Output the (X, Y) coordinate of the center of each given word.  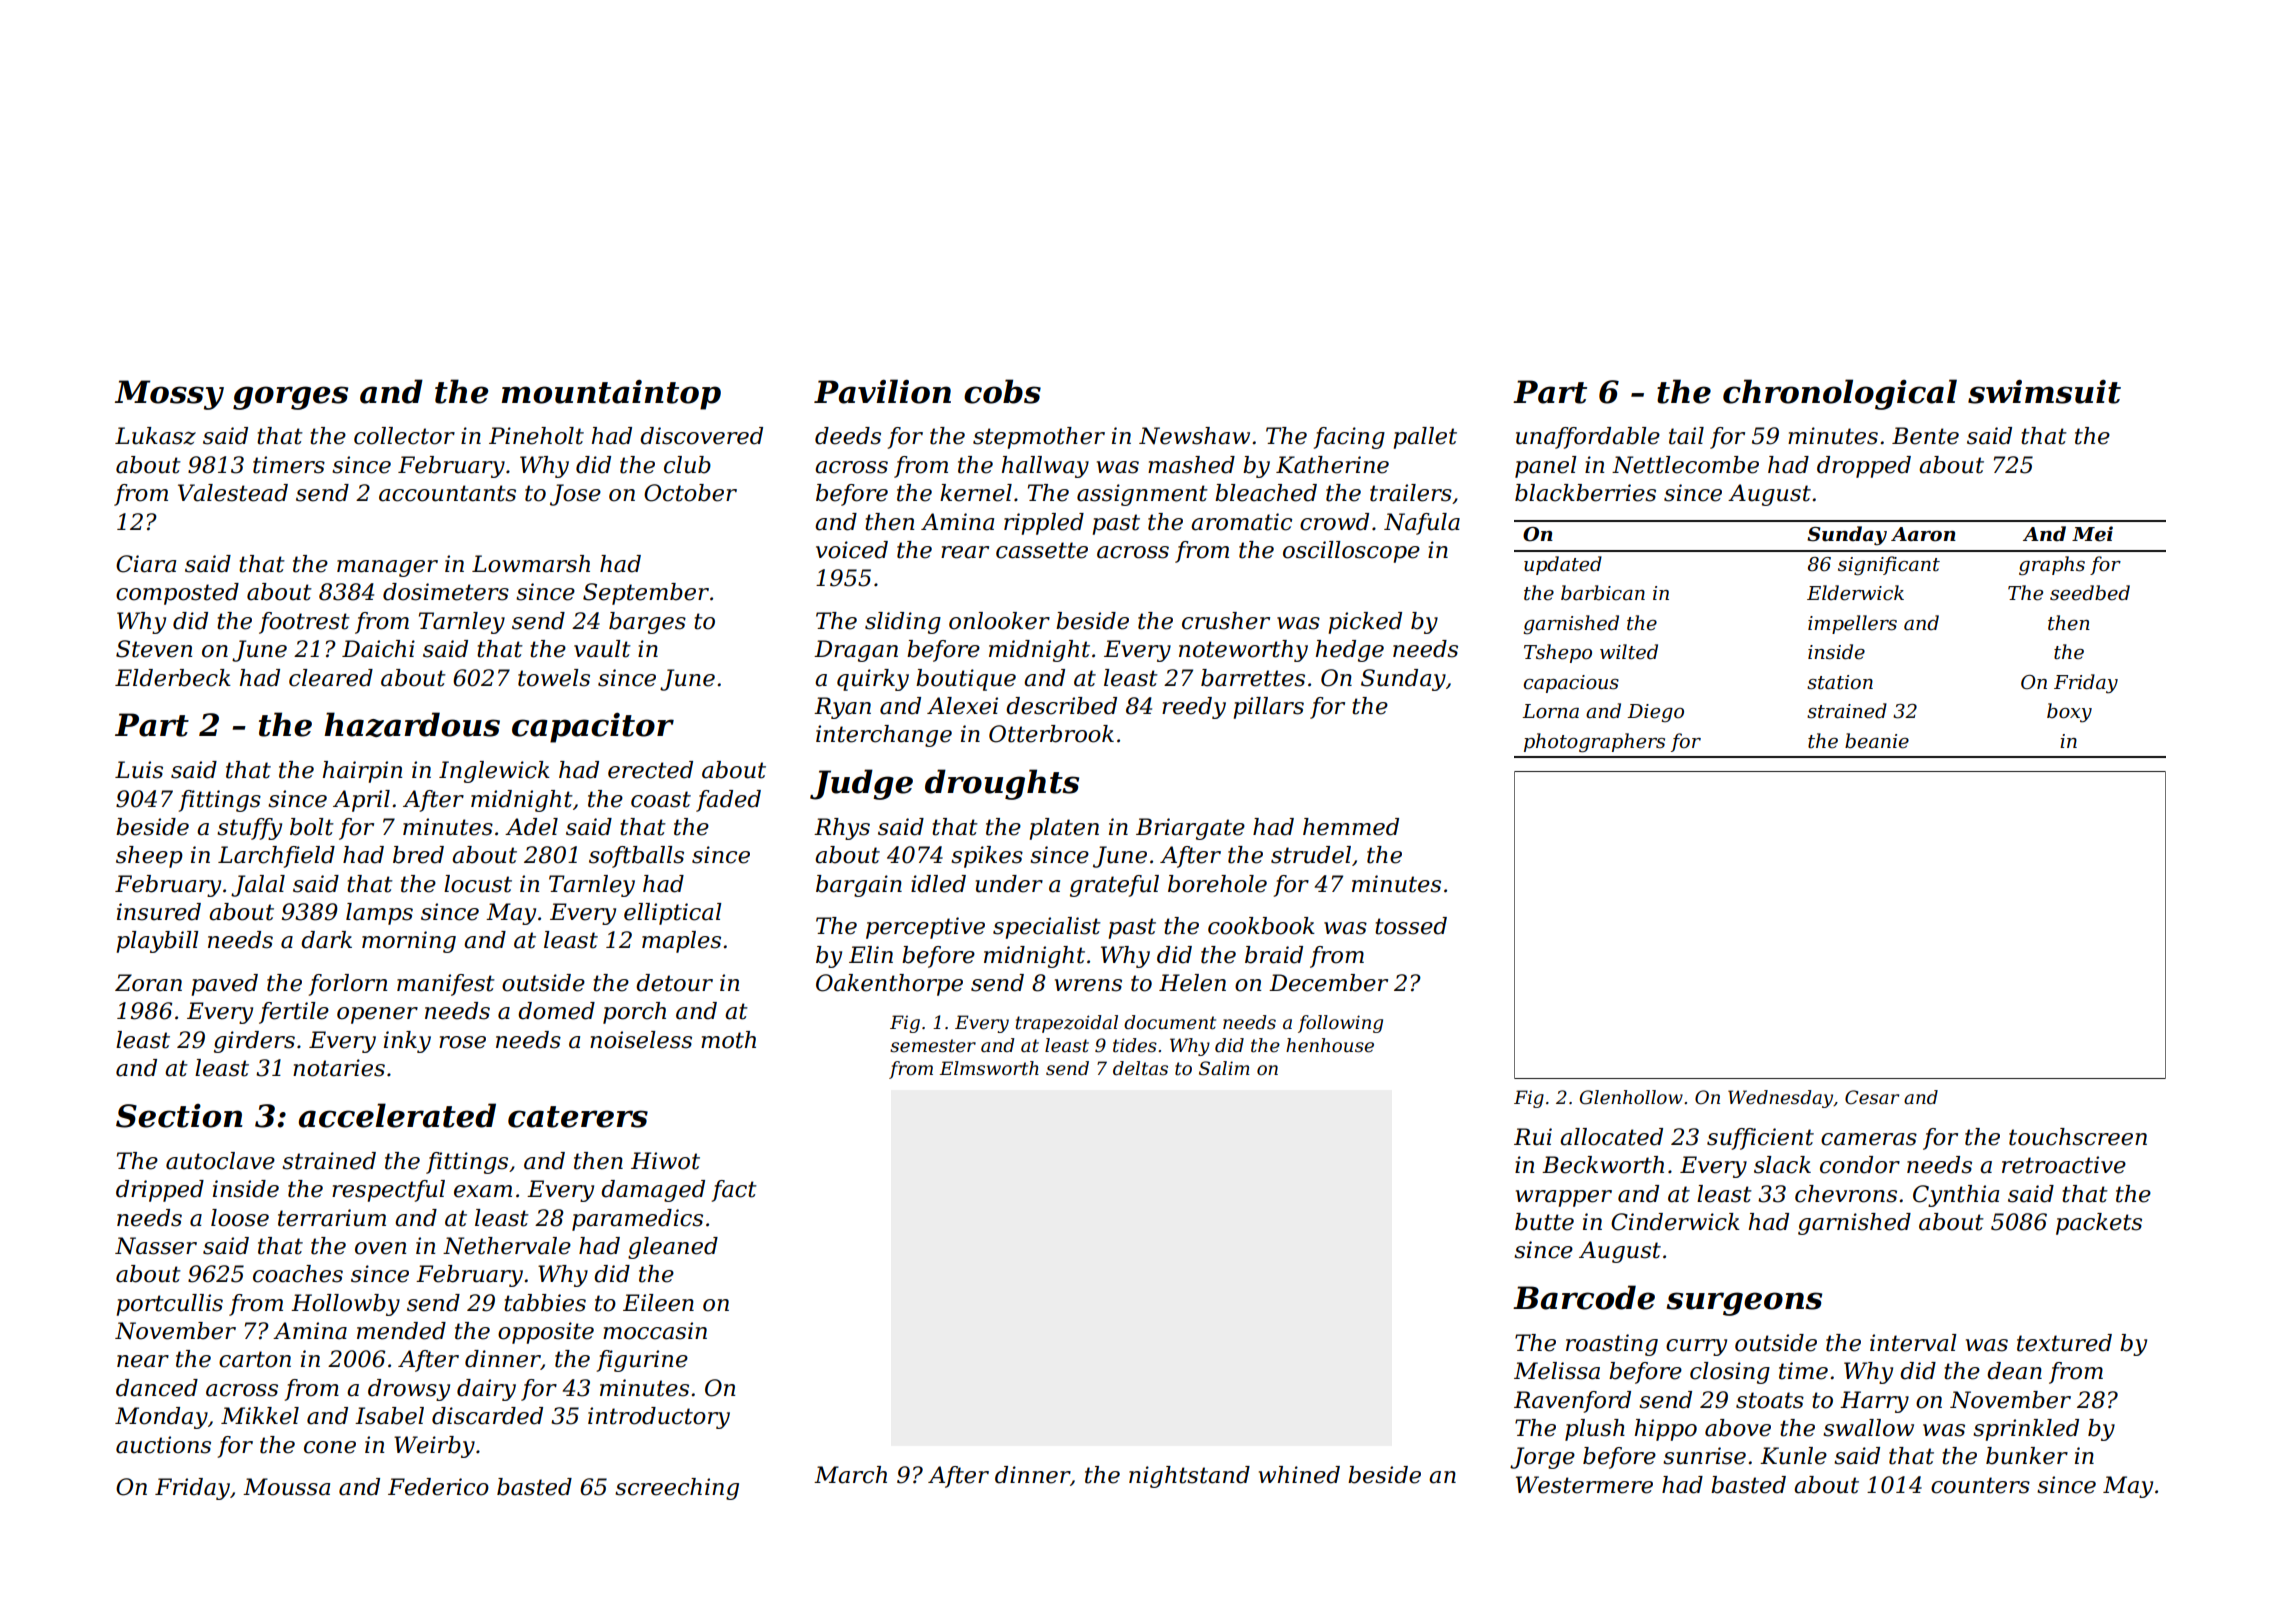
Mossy (169, 395)
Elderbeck (173, 678)
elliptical (673, 914)
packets (2099, 1224)
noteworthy (1243, 651)
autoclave (220, 1161)
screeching (677, 1489)
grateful (1114, 886)
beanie (1877, 741)
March (850, 1475)
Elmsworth (989, 1068)
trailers (1411, 493)
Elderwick (1855, 593)
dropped (1864, 467)
